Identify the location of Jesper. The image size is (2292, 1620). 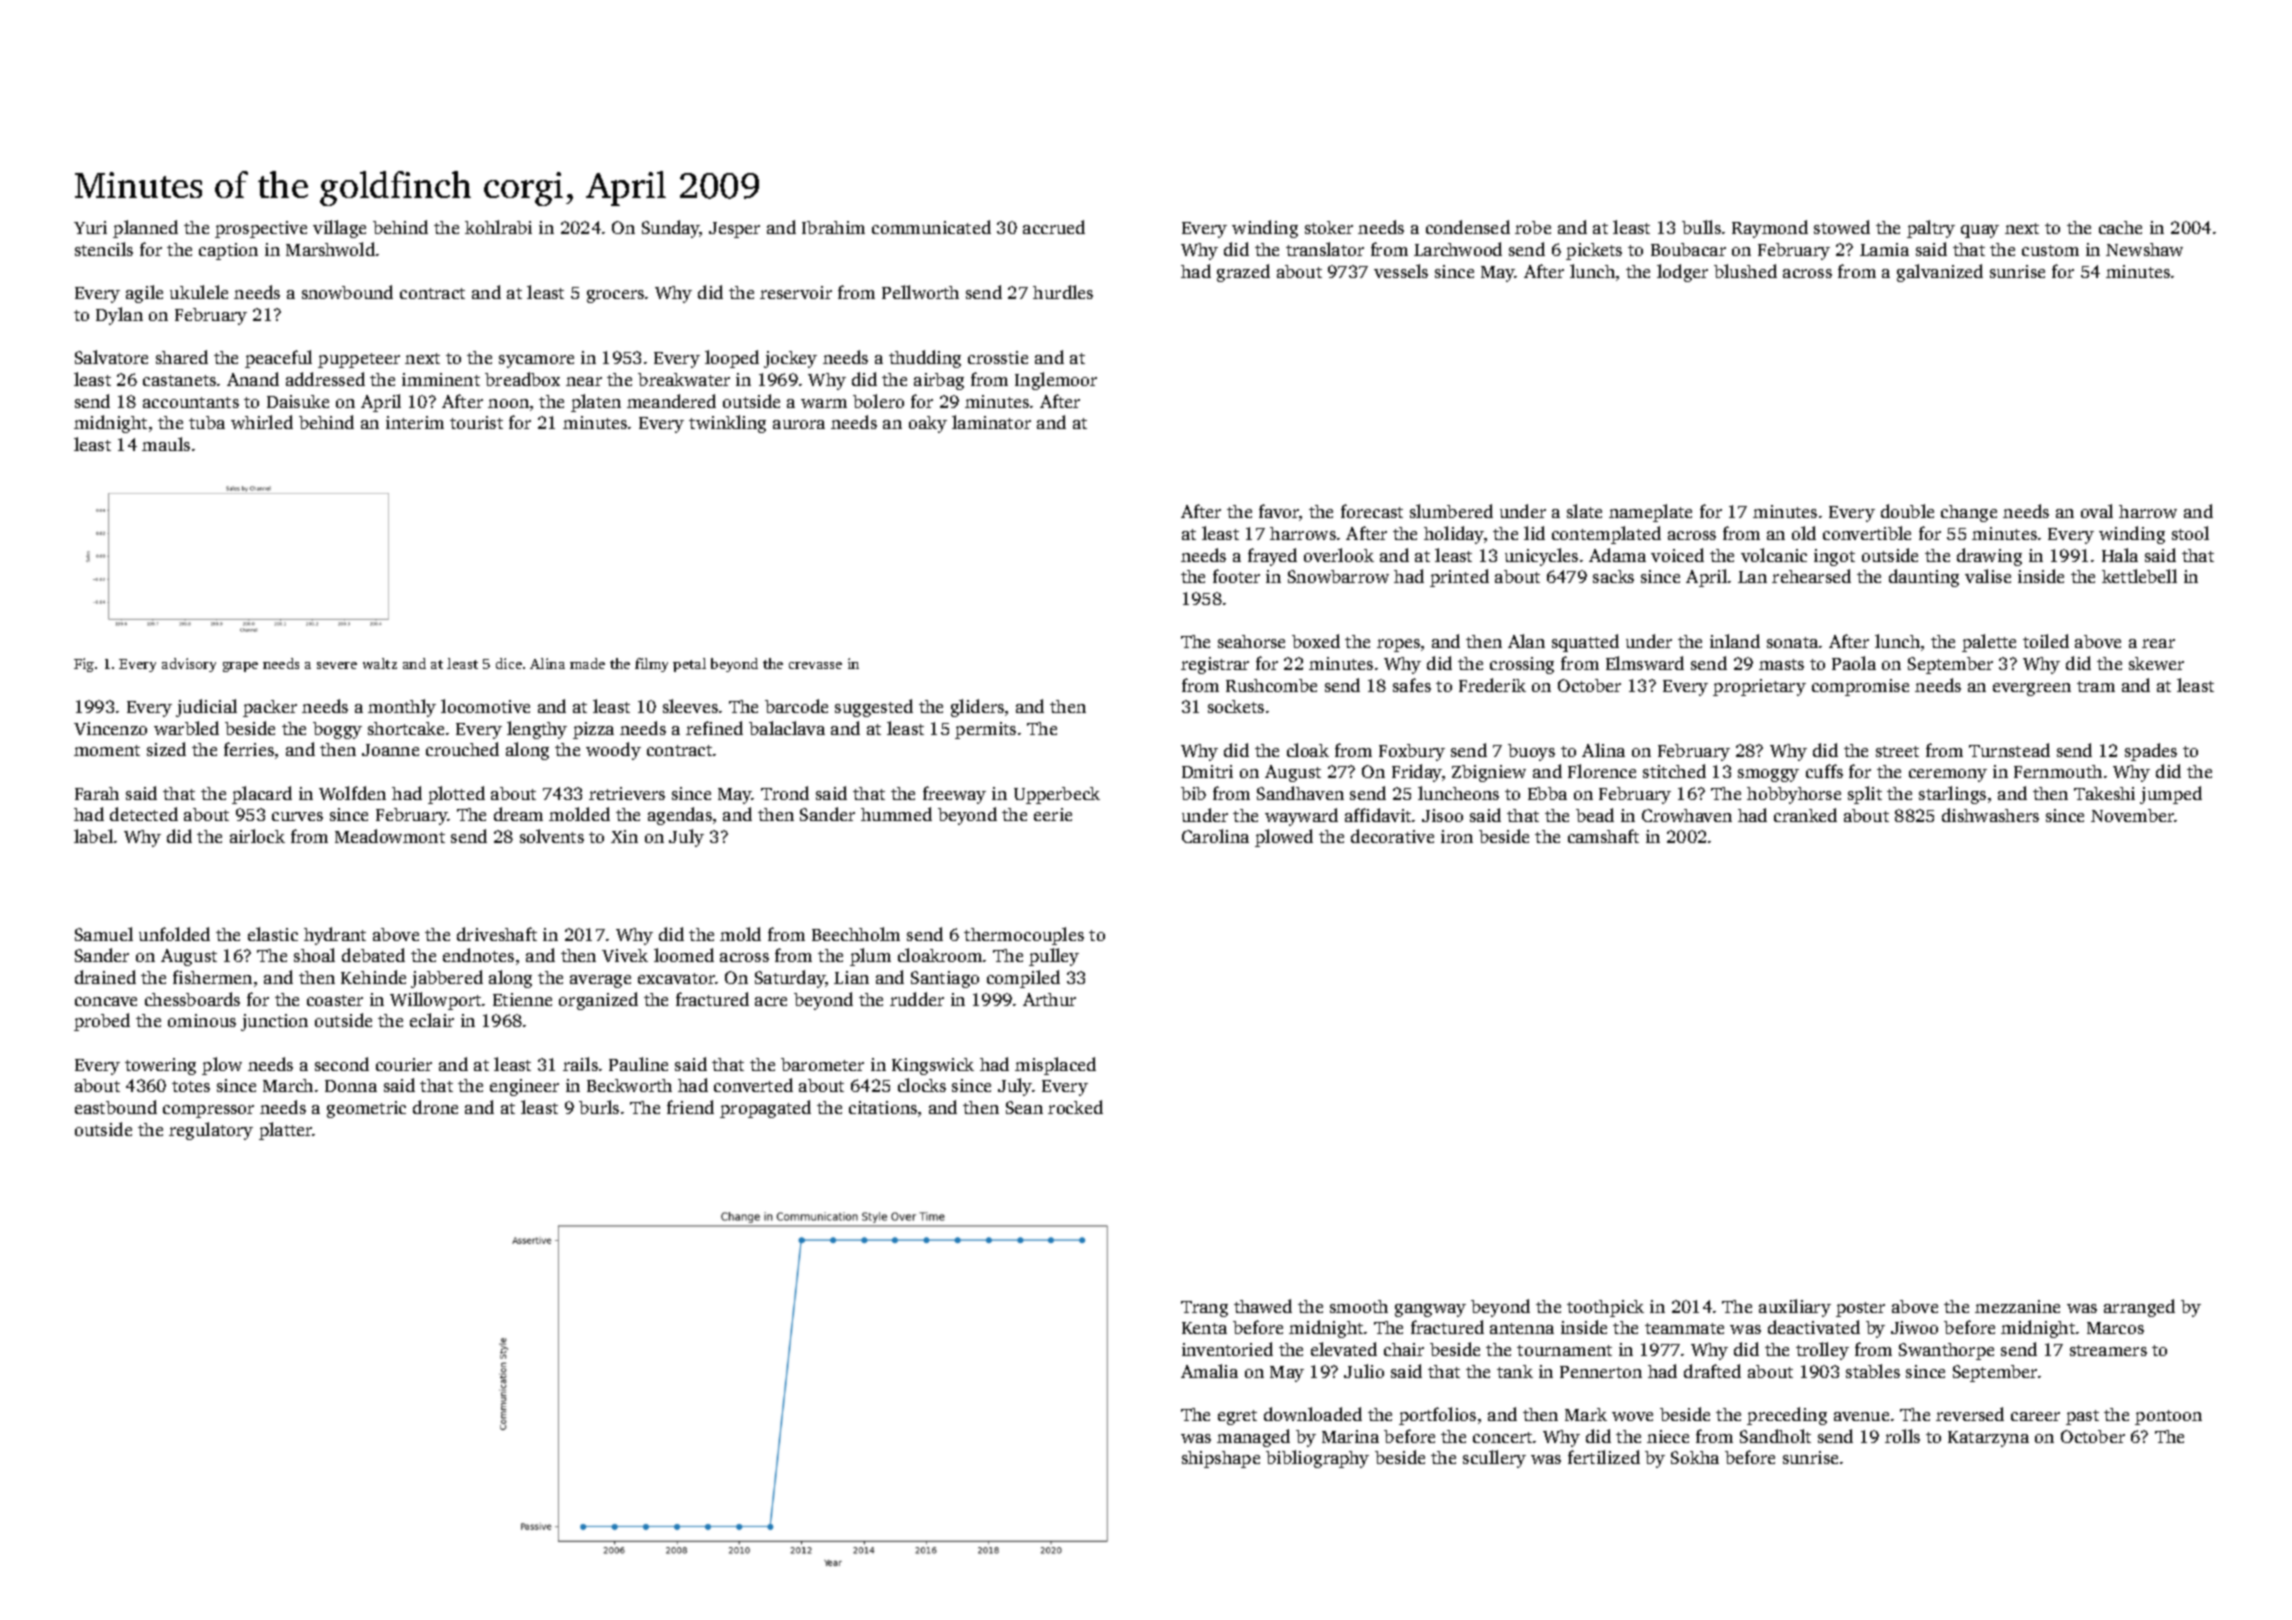
(734, 230).
